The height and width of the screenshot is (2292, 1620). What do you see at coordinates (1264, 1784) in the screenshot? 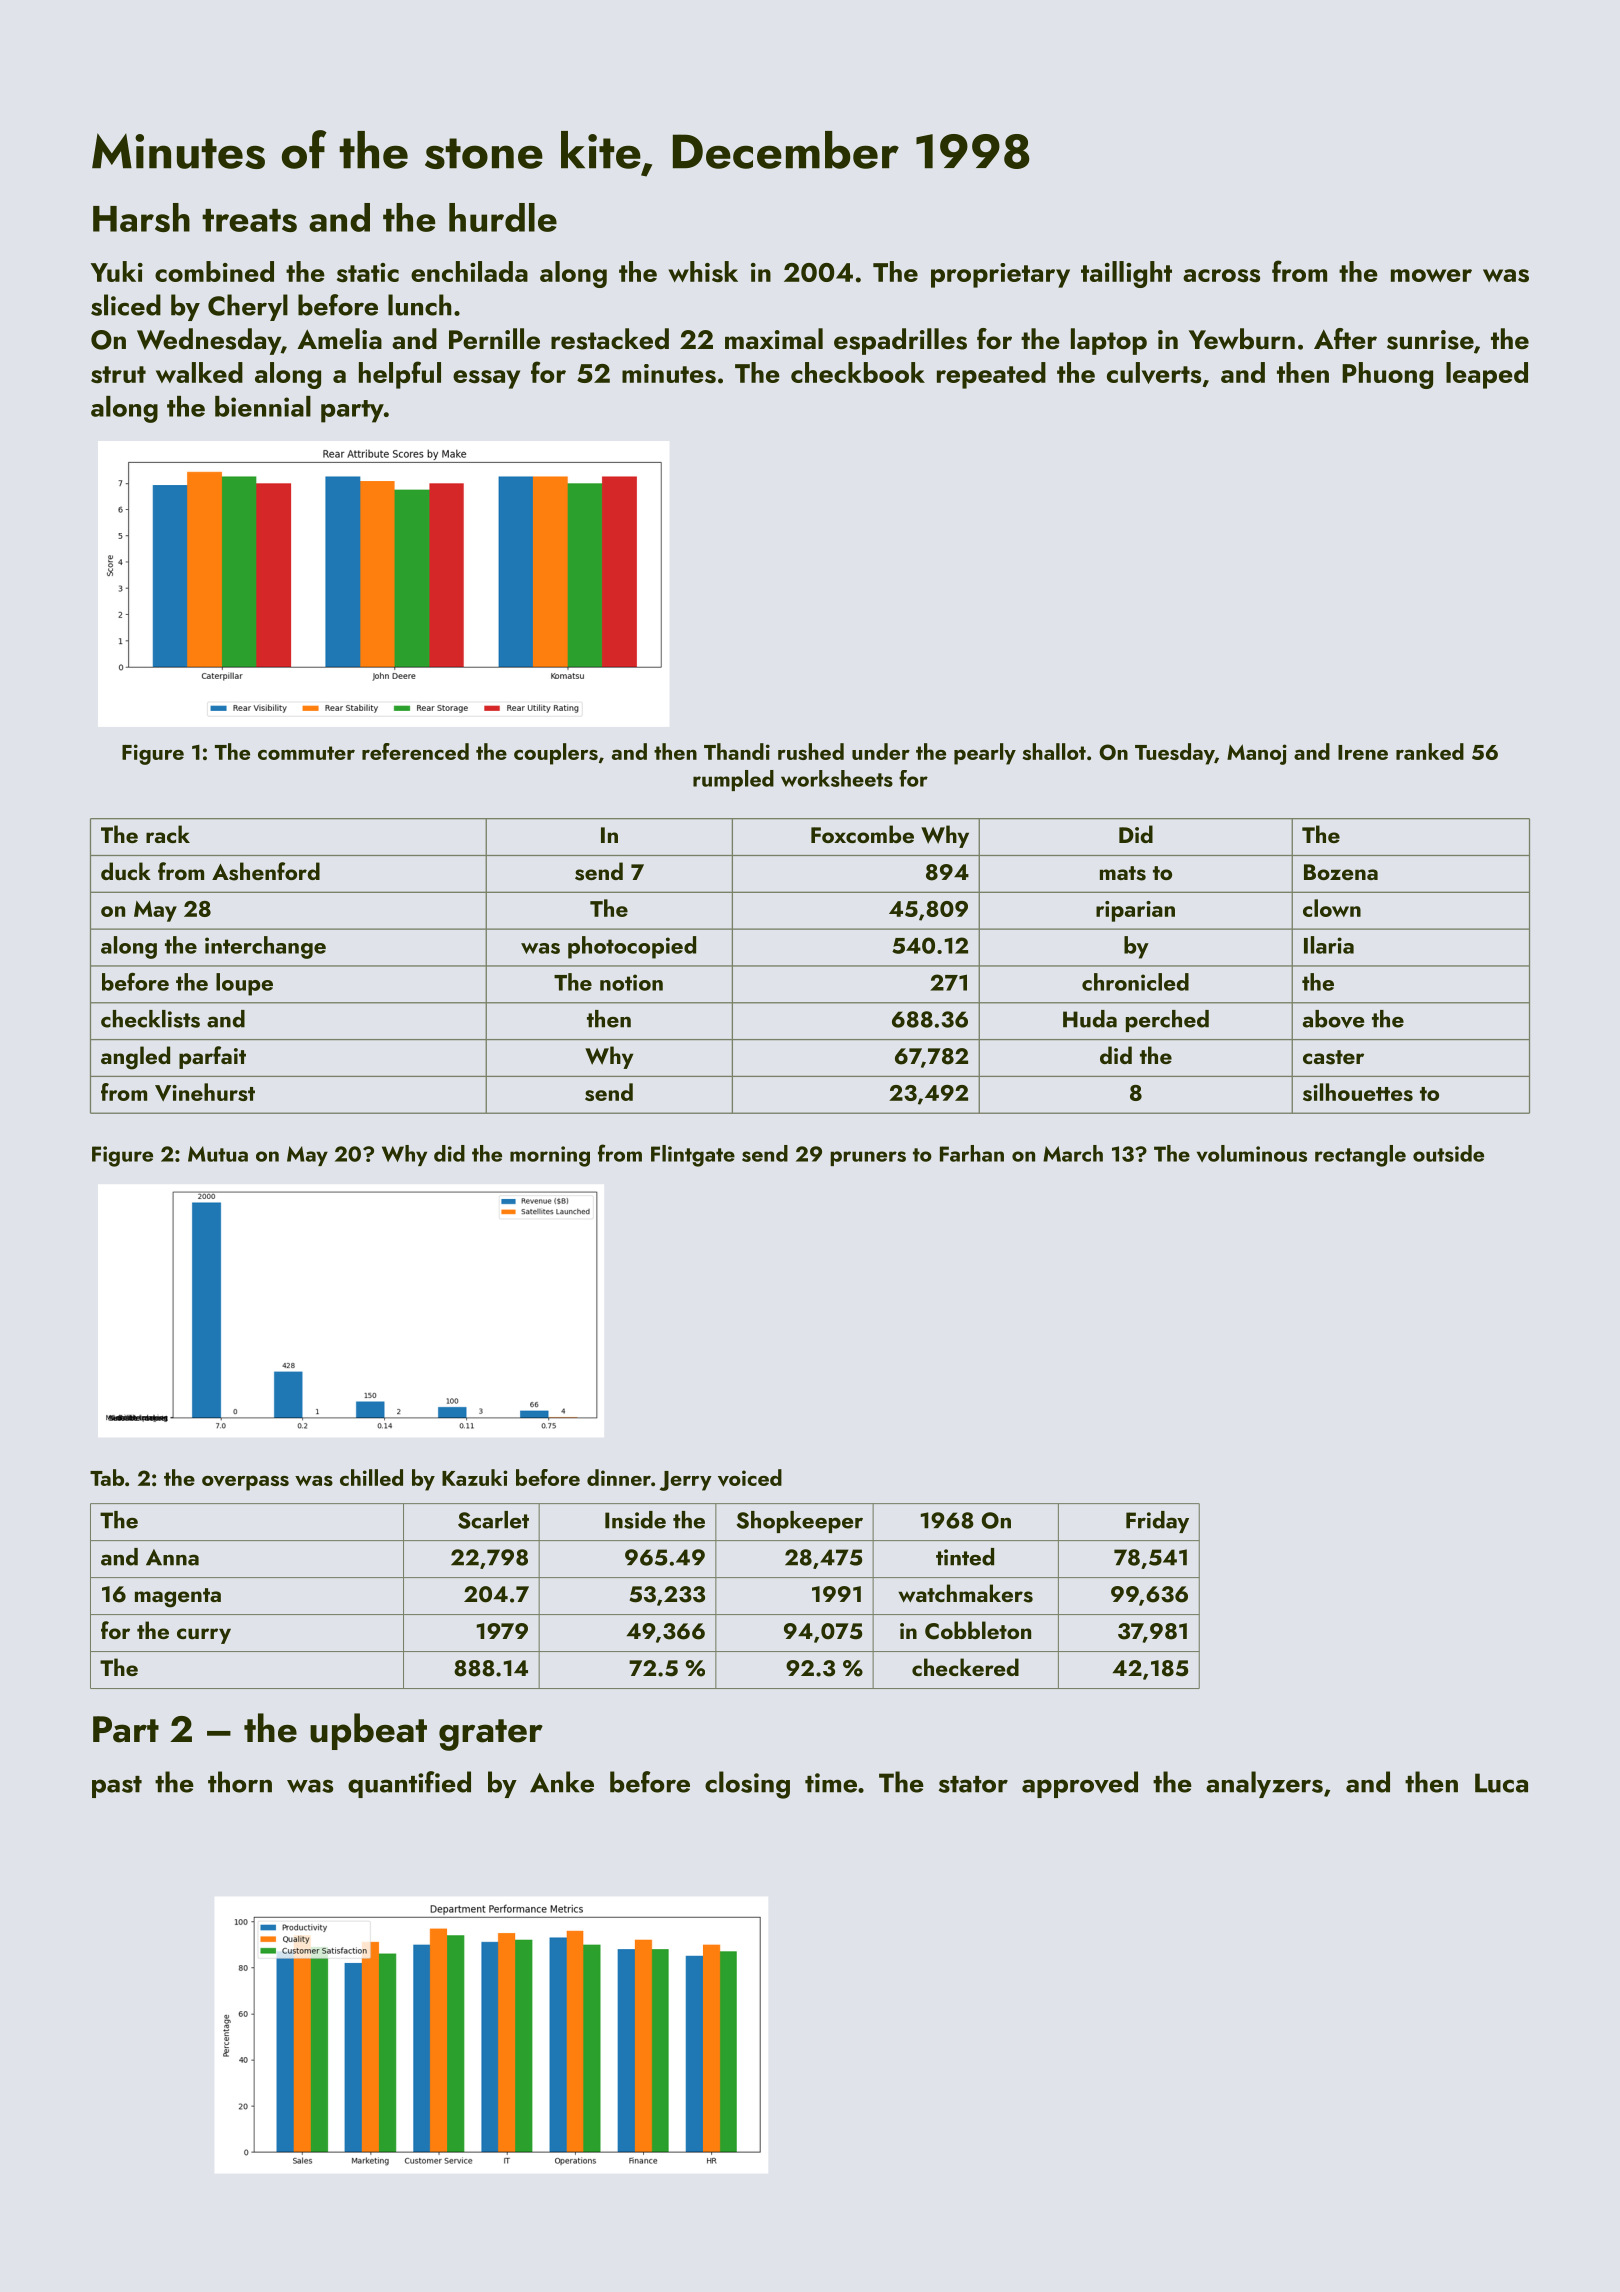
I see `analyzers` at bounding box center [1264, 1784].
